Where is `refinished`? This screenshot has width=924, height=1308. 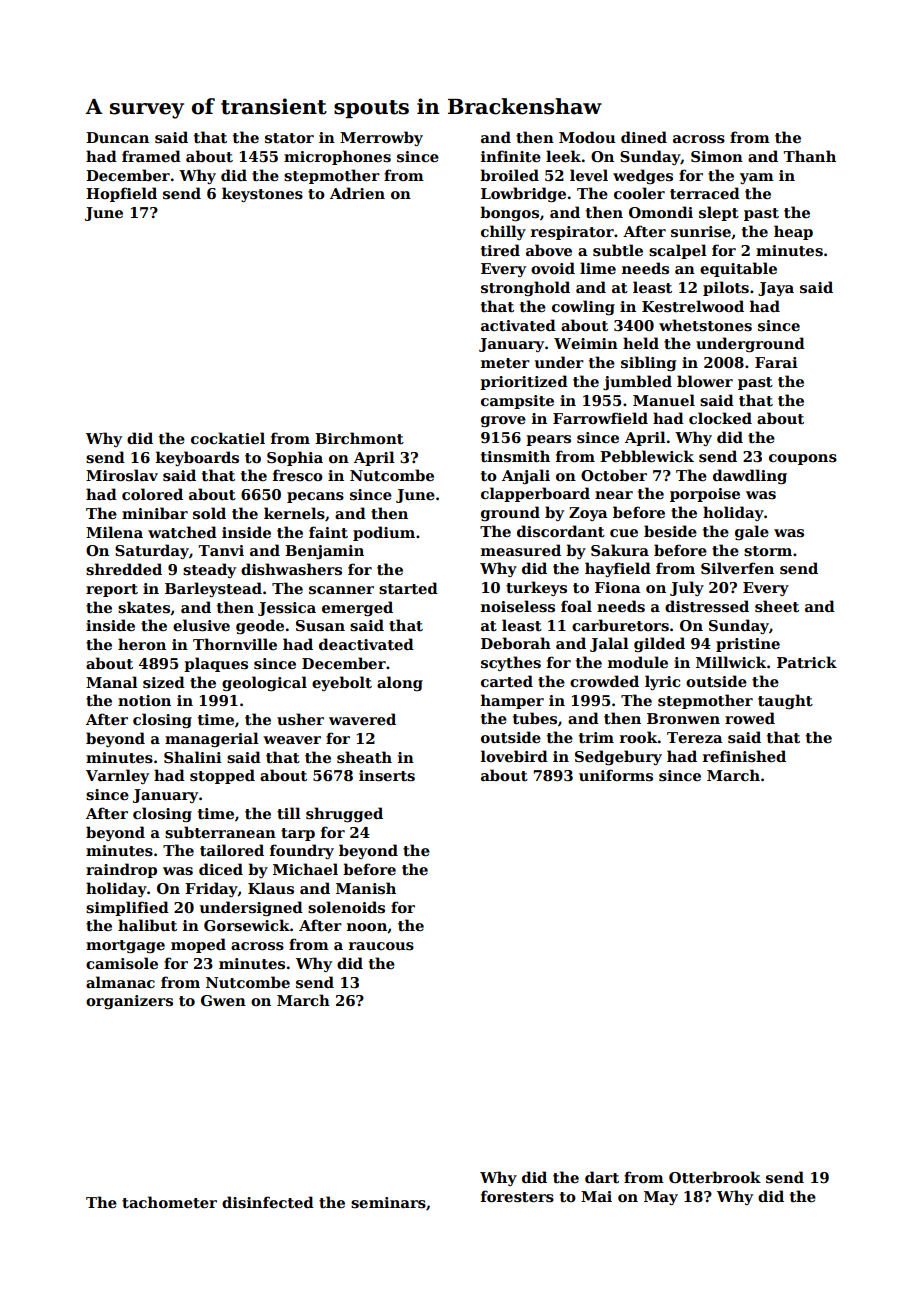
refinished is located at coordinates (744, 756).
